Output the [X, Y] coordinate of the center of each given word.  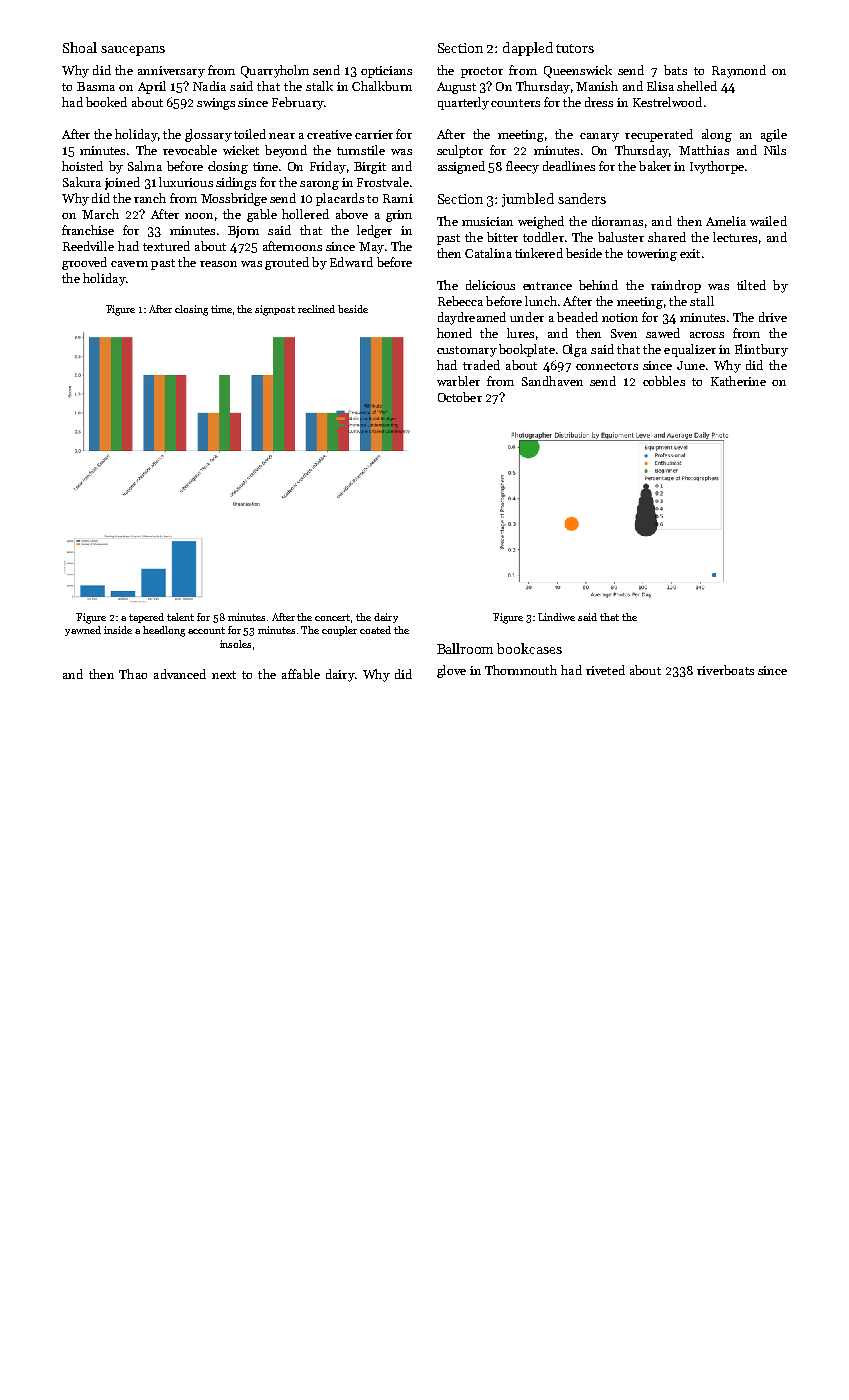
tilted [751, 285]
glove [451, 671]
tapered [146, 618]
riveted [605, 670]
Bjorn [243, 232]
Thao [133, 674]
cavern [129, 264]
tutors [575, 48]
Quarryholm [275, 71]
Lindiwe [556, 617]
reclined [316, 309]
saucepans [133, 51]
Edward [351, 262]
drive [773, 317]
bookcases [529, 648]
